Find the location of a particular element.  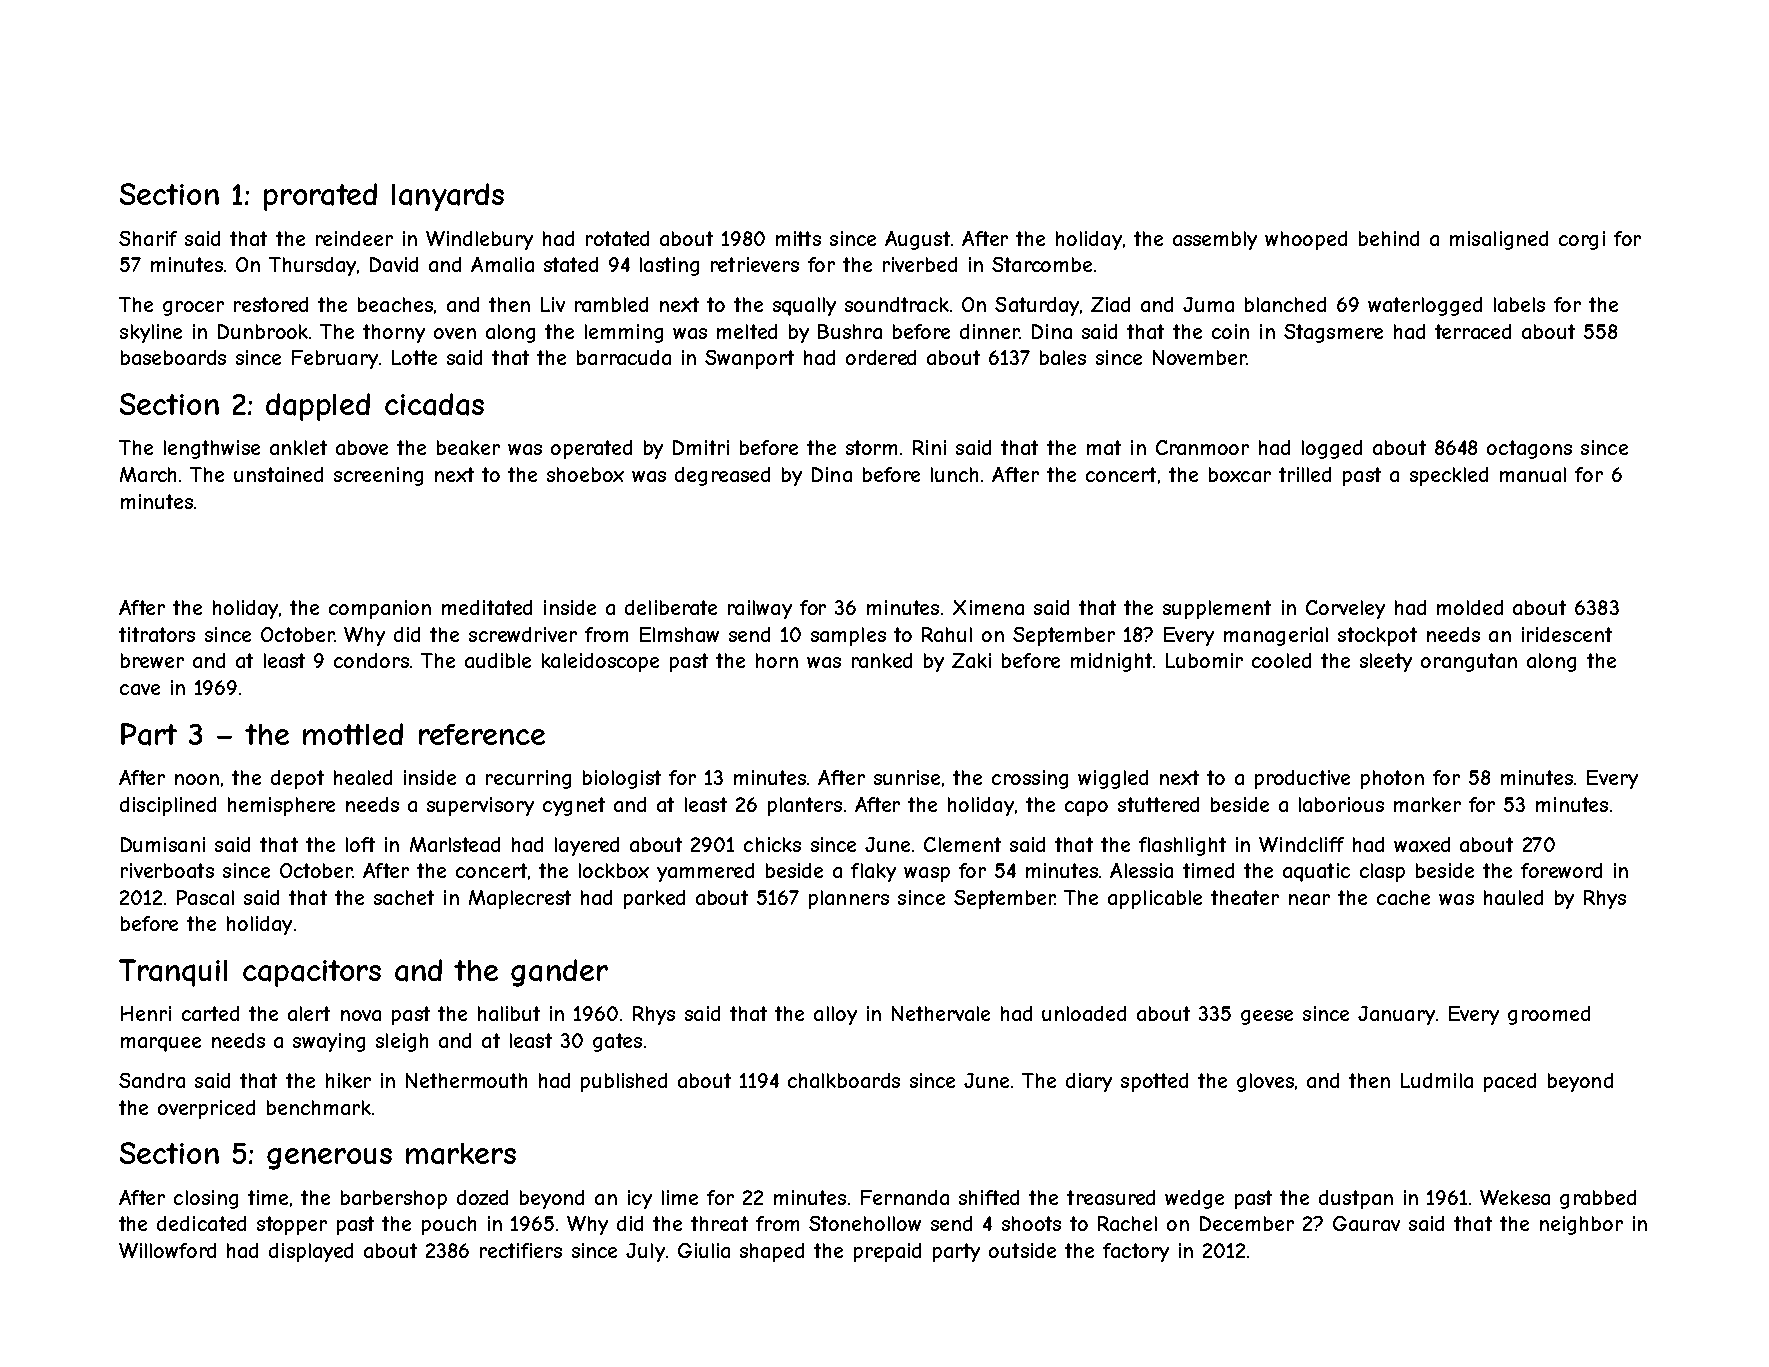

photon is located at coordinates (1392, 779).
